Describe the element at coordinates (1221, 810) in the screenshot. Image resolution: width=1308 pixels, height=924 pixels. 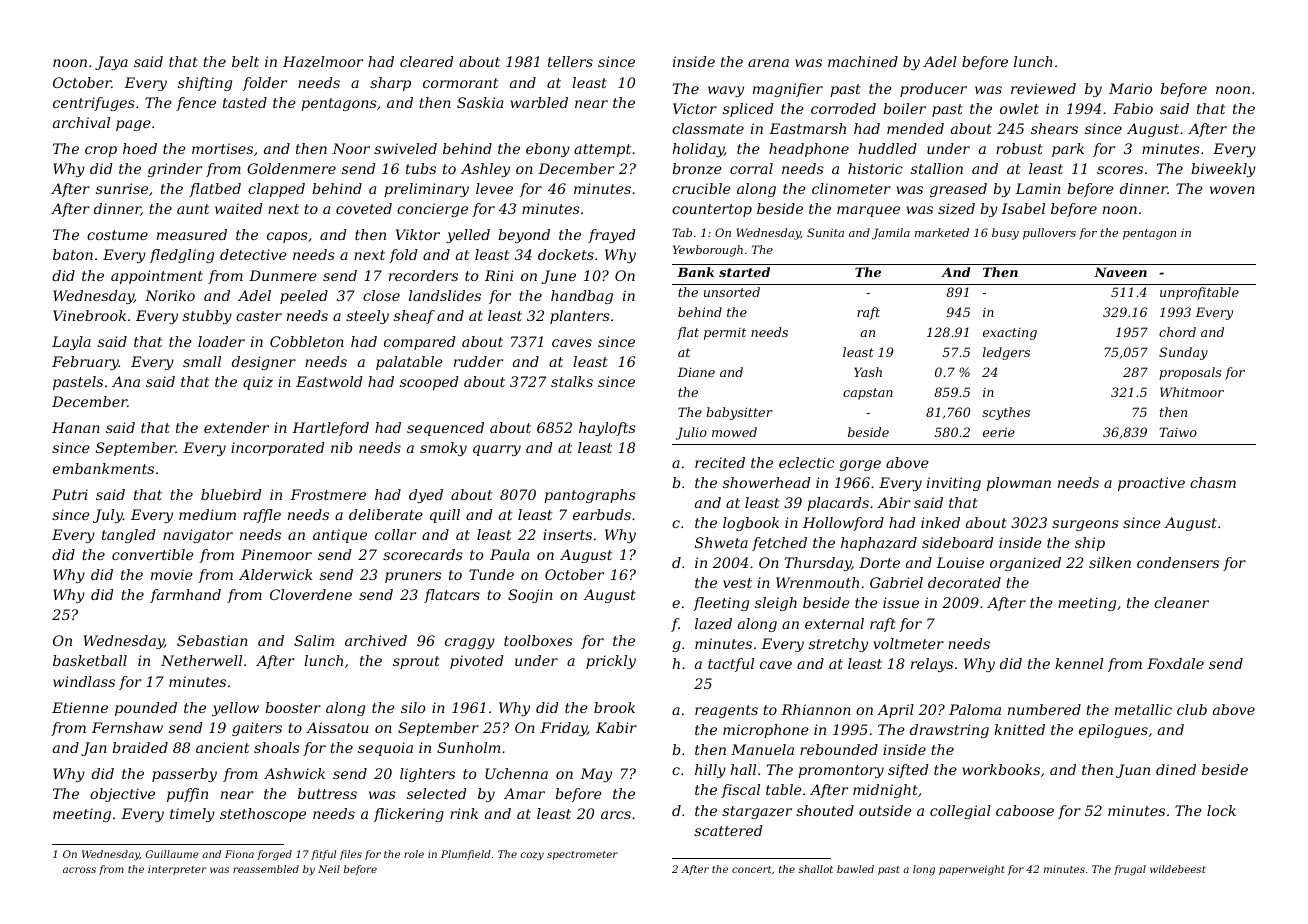
I see `lock` at that location.
